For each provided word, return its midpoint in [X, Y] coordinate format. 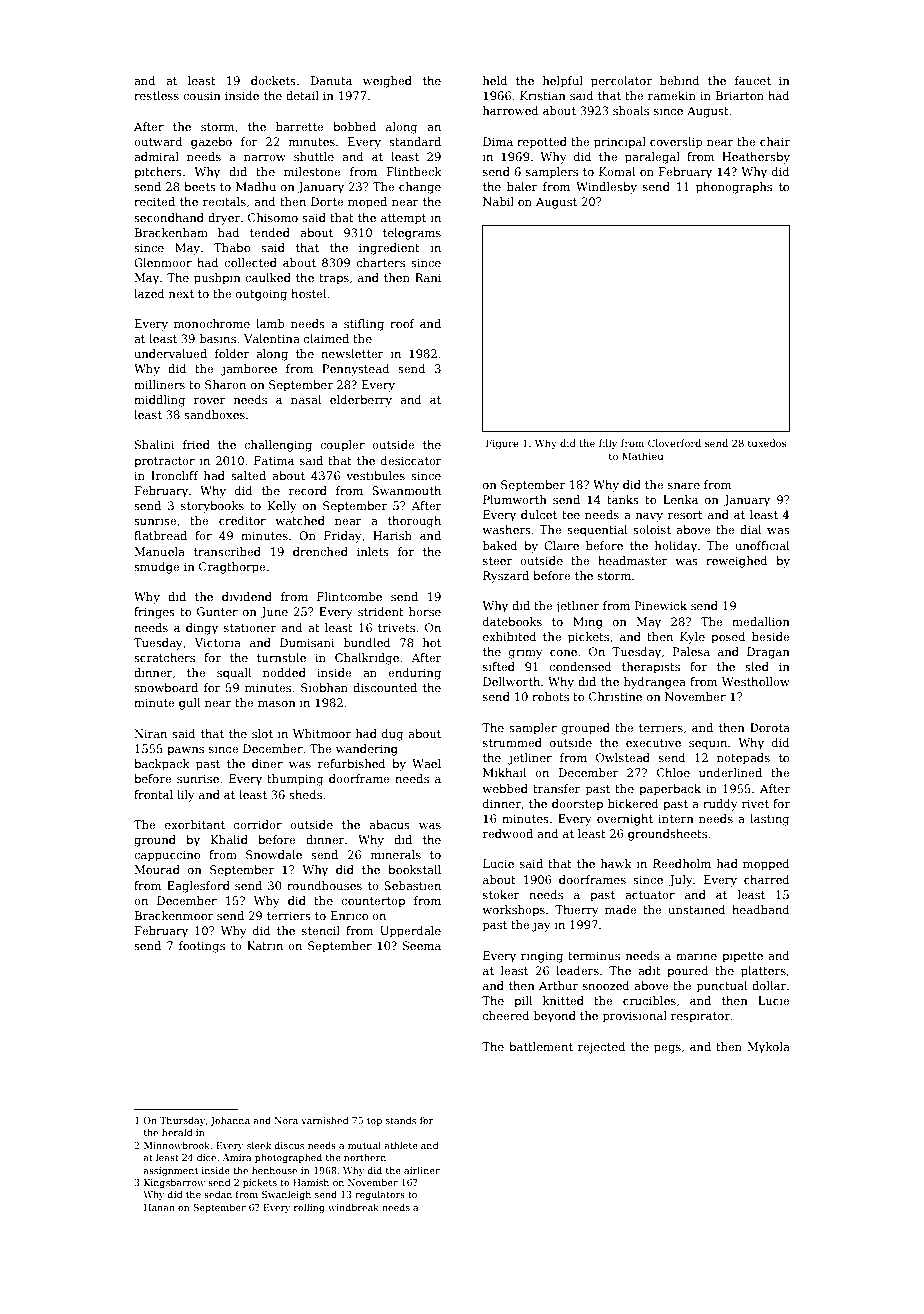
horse [425, 611]
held [495, 80]
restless [156, 95]
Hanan [159, 1207]
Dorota [770, 727]
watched [300, 520]
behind [680, 80]
